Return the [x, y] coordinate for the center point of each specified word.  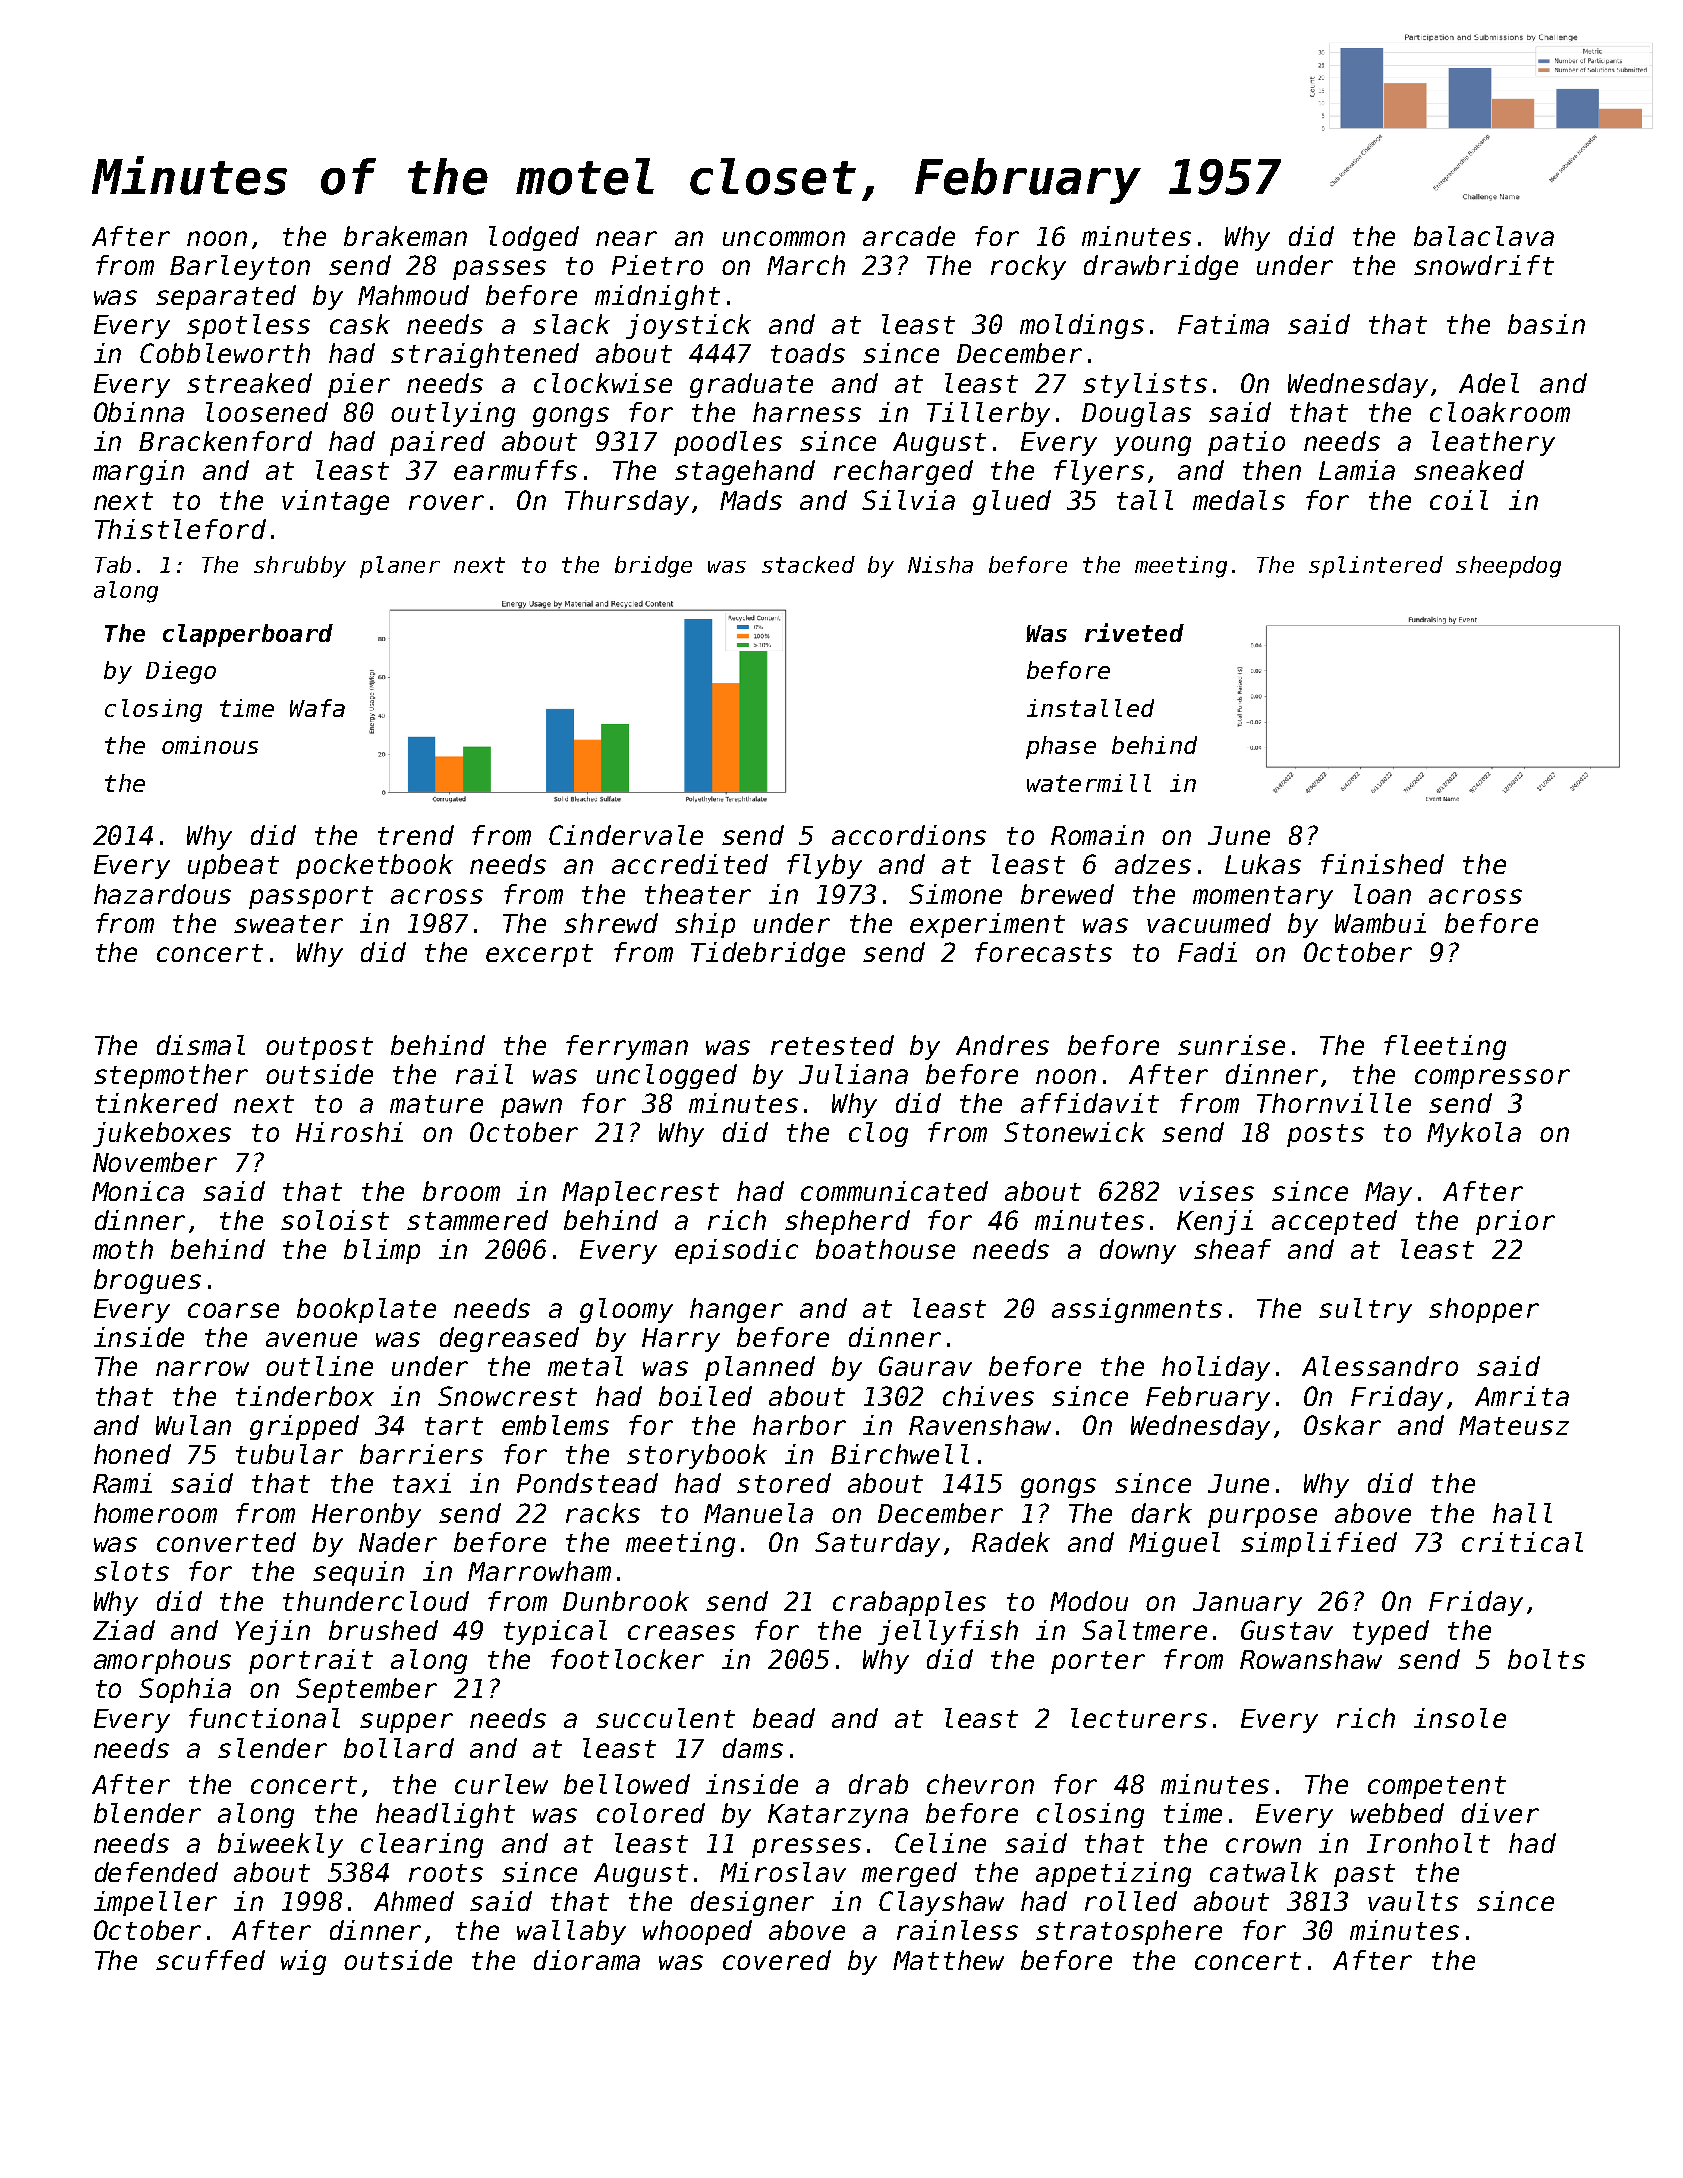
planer [400, 567]
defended [156, 1872]
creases [681, 1632]
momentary [1263, 897]
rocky [1028, 267]
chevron [980, 1784]
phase [1061, 747]
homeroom [155, 1513]
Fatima [1223, 324]
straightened [485, 355]
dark [1162, 1513]
